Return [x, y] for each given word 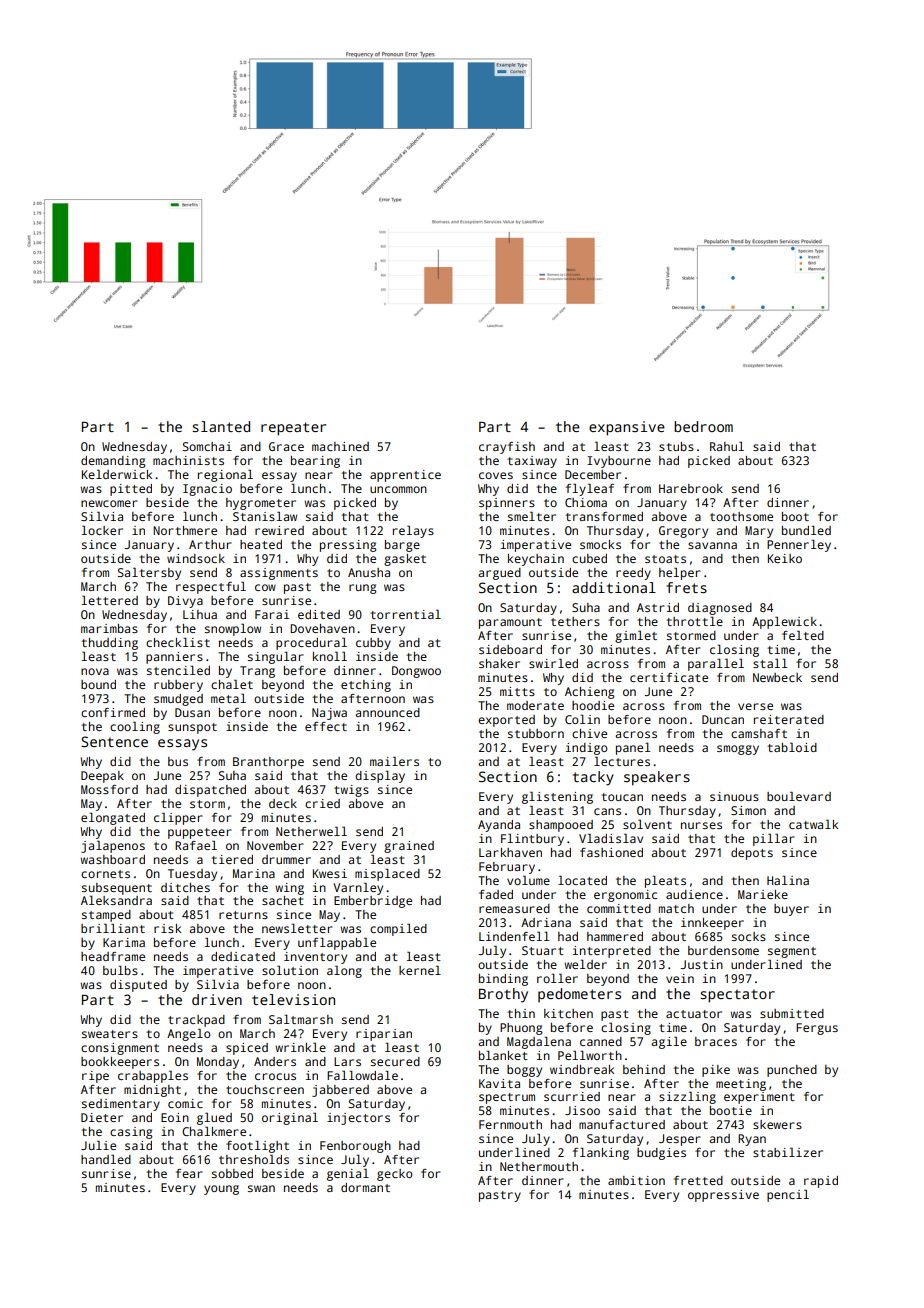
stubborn [536, 733]
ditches [185, 887]
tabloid [792, 747]
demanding [113, 462]
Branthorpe [268, 763]
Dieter [102, 1117]
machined [340, 446]
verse [755, 706]
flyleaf [590, 489]
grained [409, 847]
